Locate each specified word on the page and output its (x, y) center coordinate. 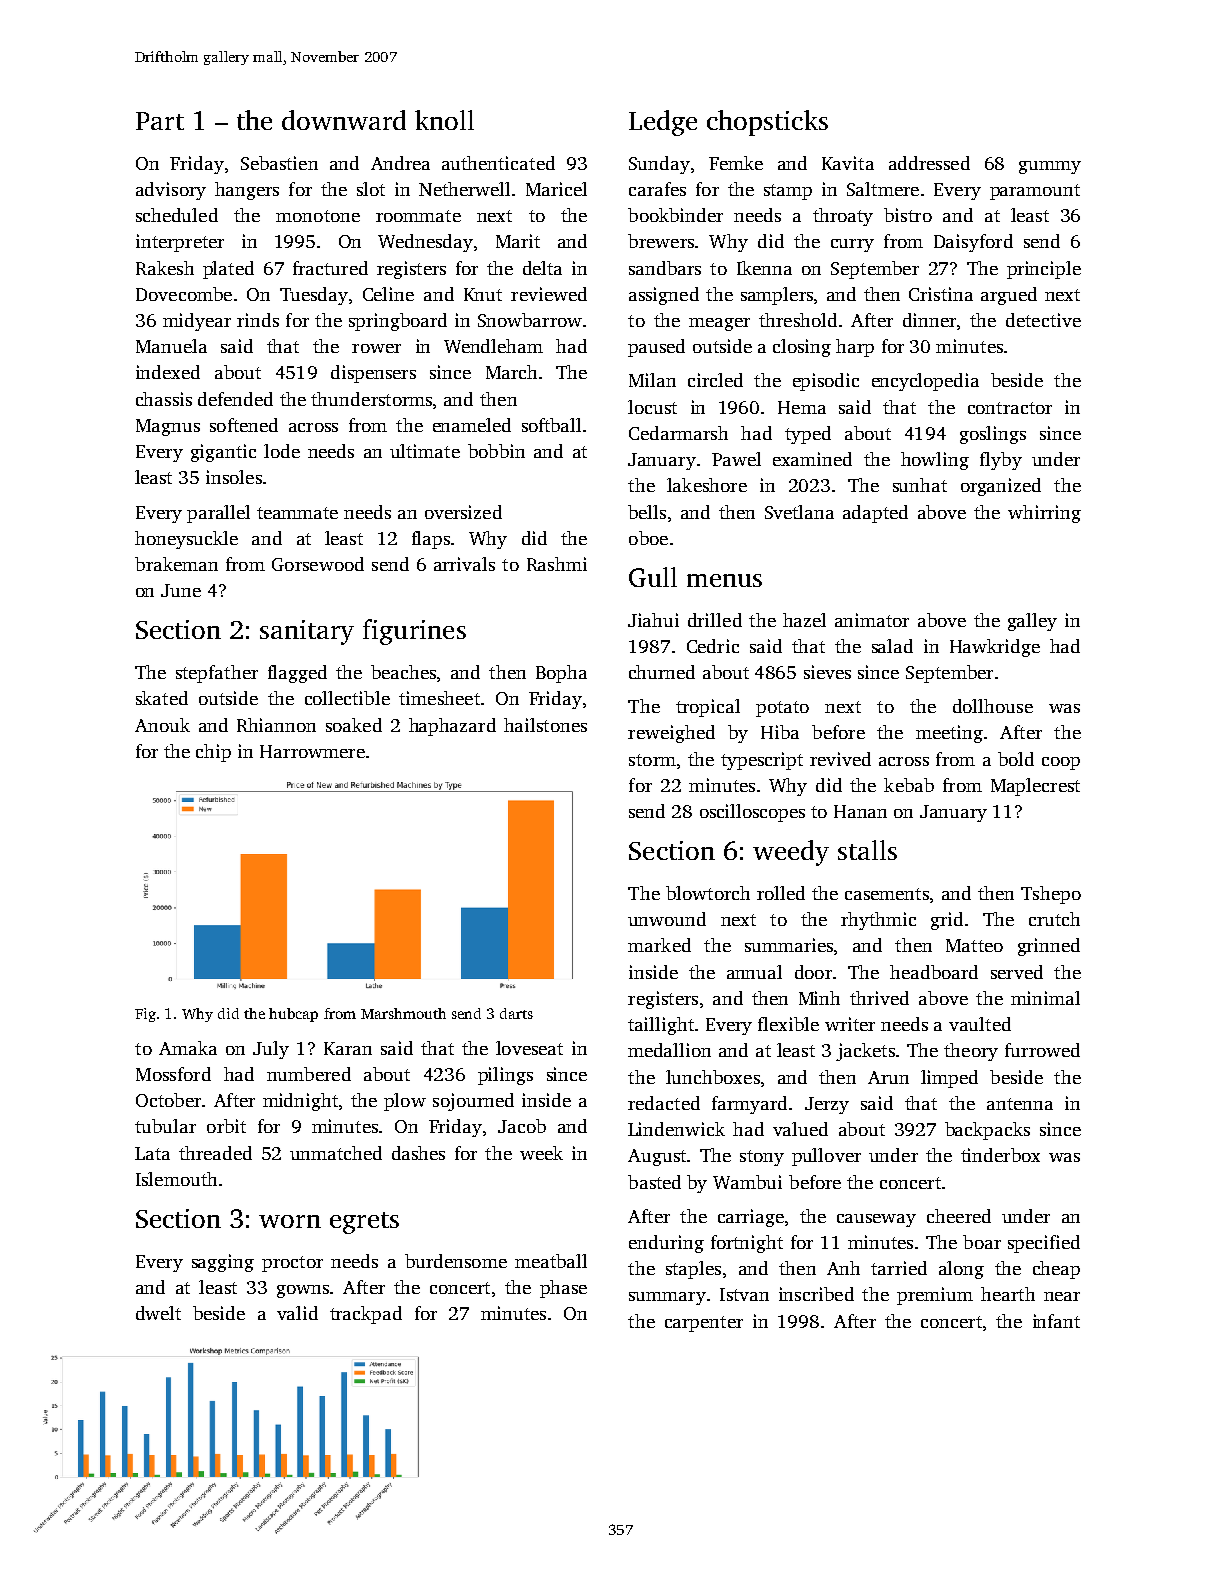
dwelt (158, 1313)
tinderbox (1000, 1155)
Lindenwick (676, 1129)
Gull (653, 577)
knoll (444, 120)
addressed (929, 163)
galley (1032, 622)
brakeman (176, 564)
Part (160, 121)
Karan (348, 1048)
